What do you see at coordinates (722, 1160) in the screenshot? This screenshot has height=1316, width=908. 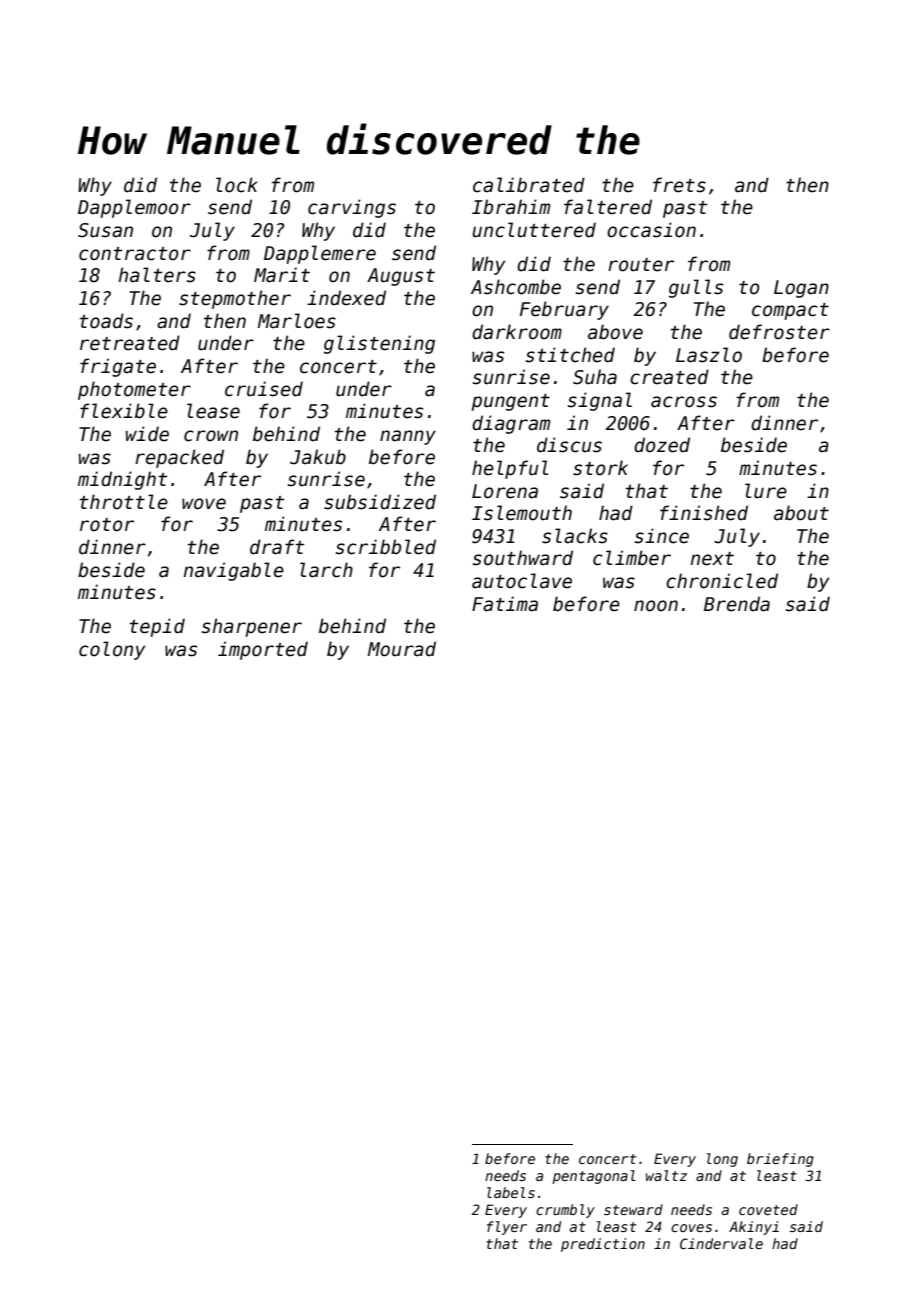 I see `long` at bounding box center [722, 1160].
